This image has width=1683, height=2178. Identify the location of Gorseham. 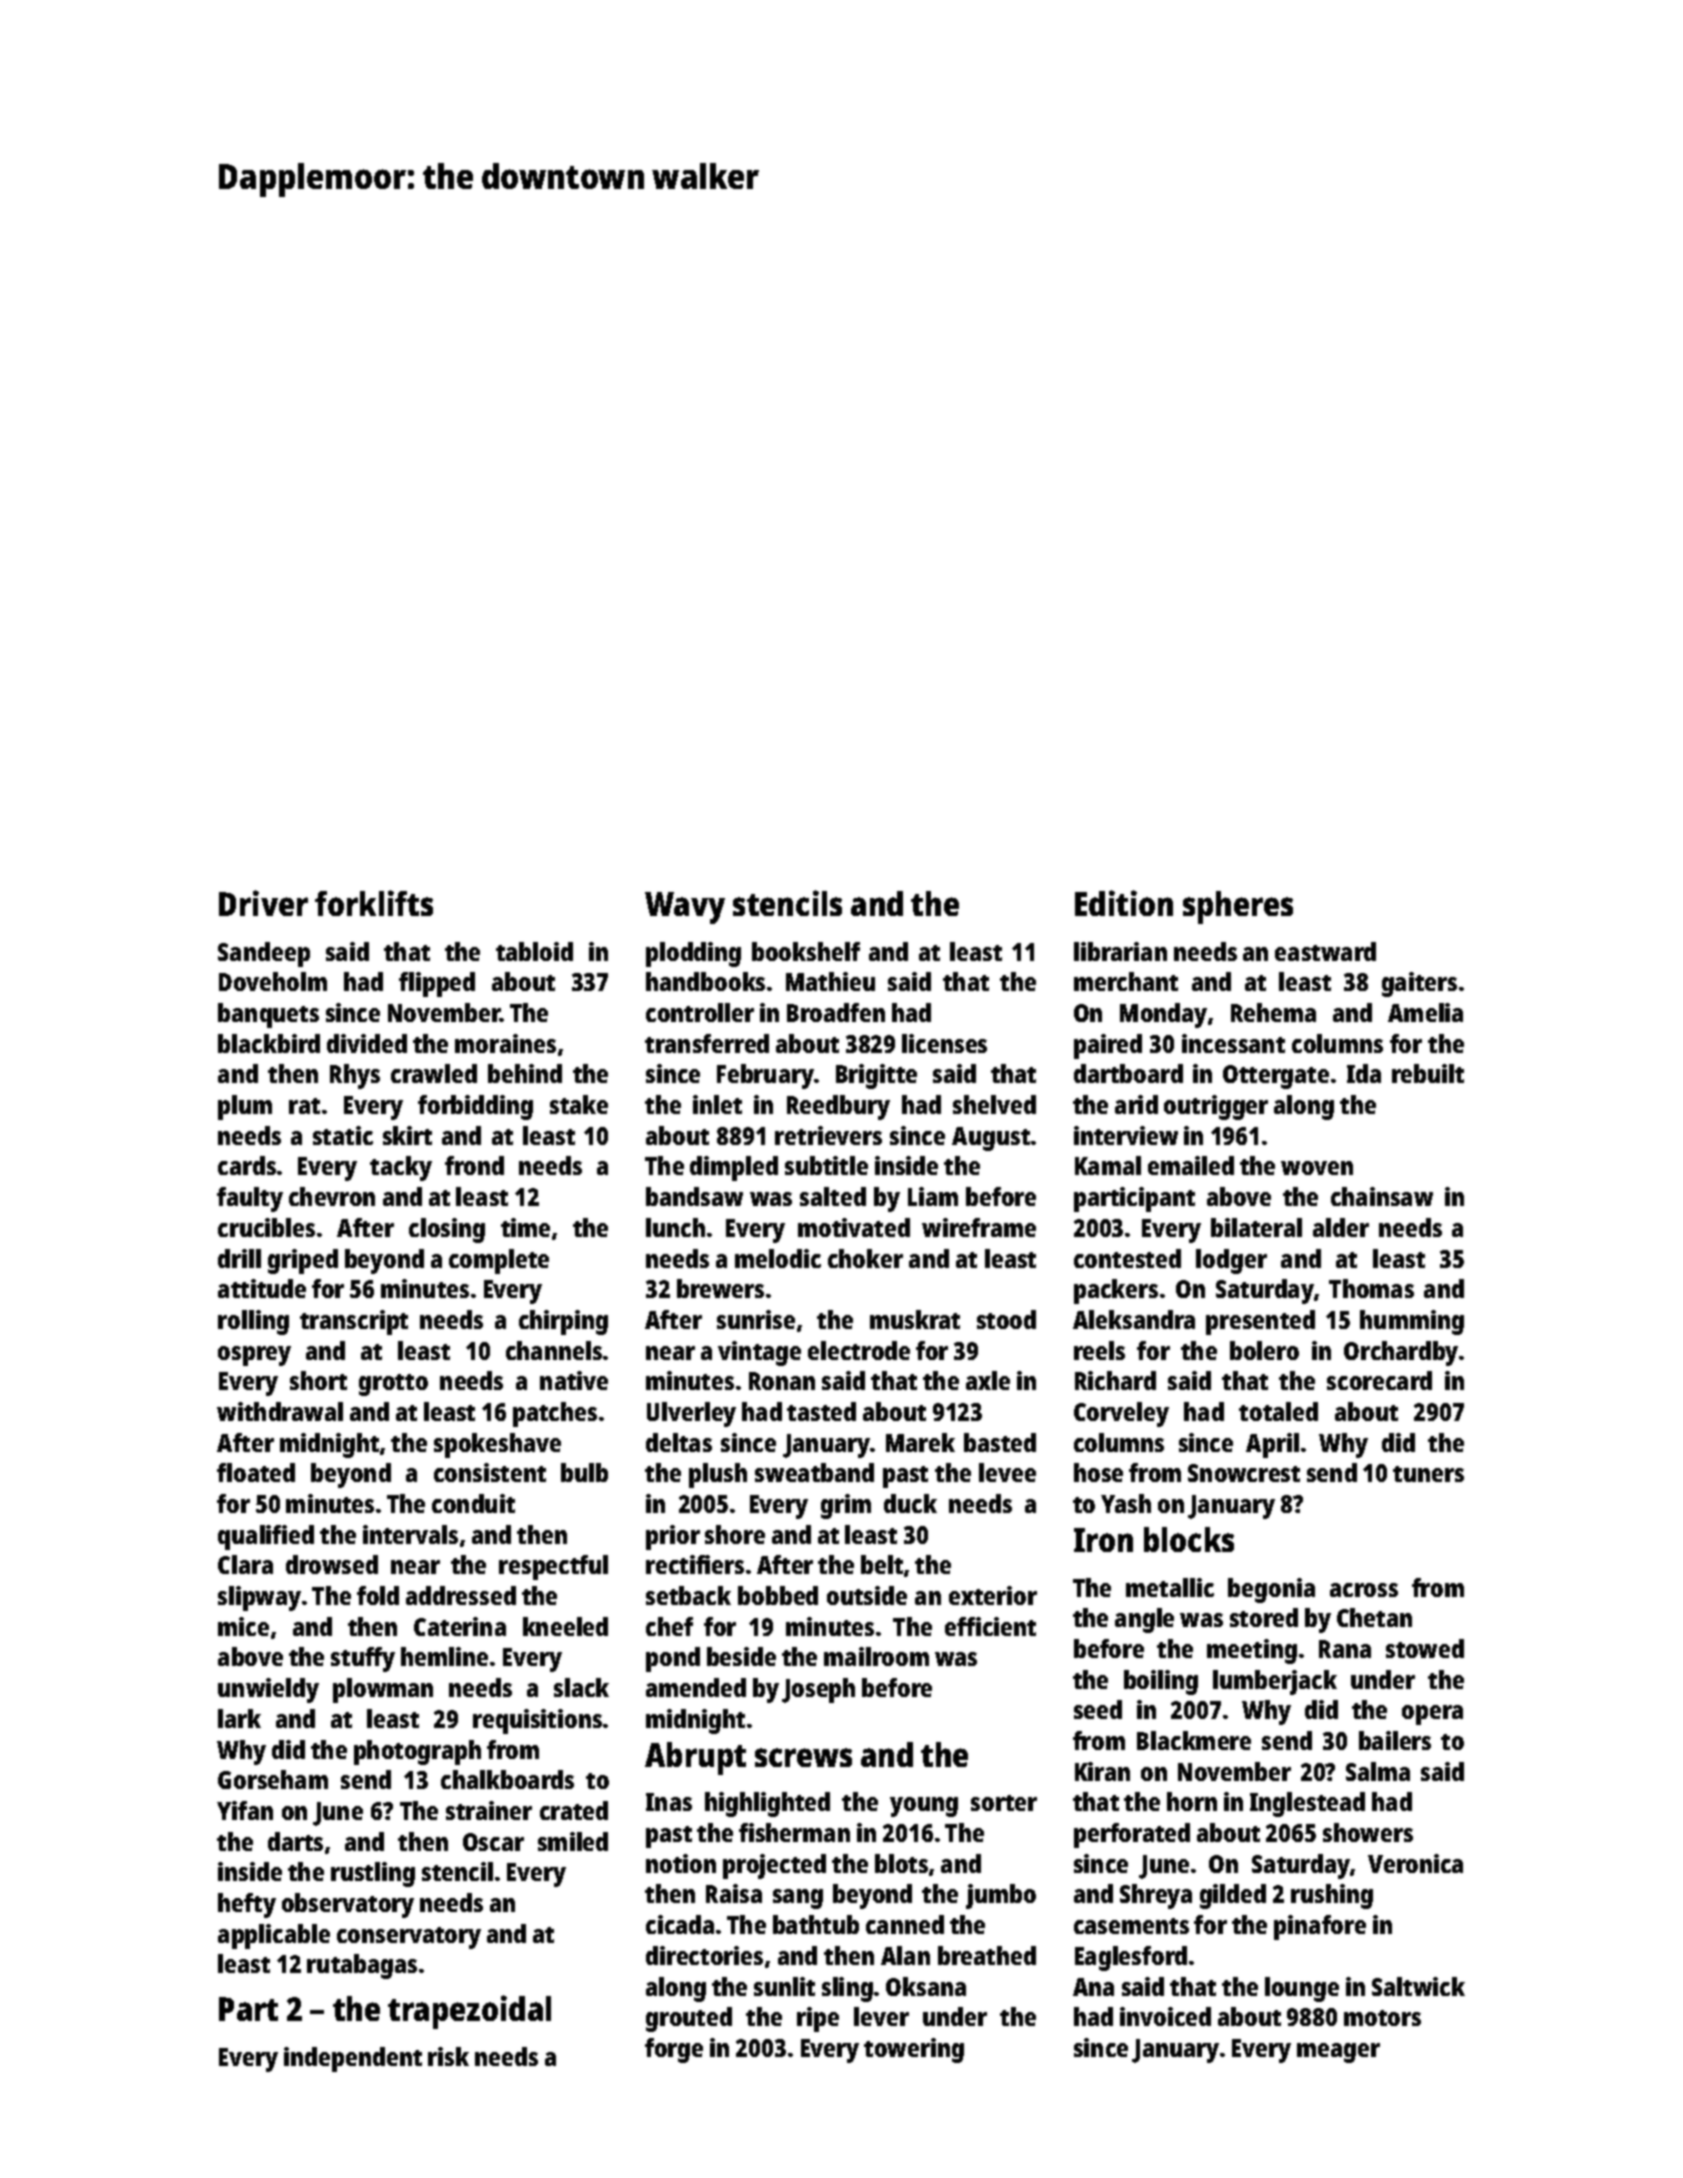
(273, 1779).
